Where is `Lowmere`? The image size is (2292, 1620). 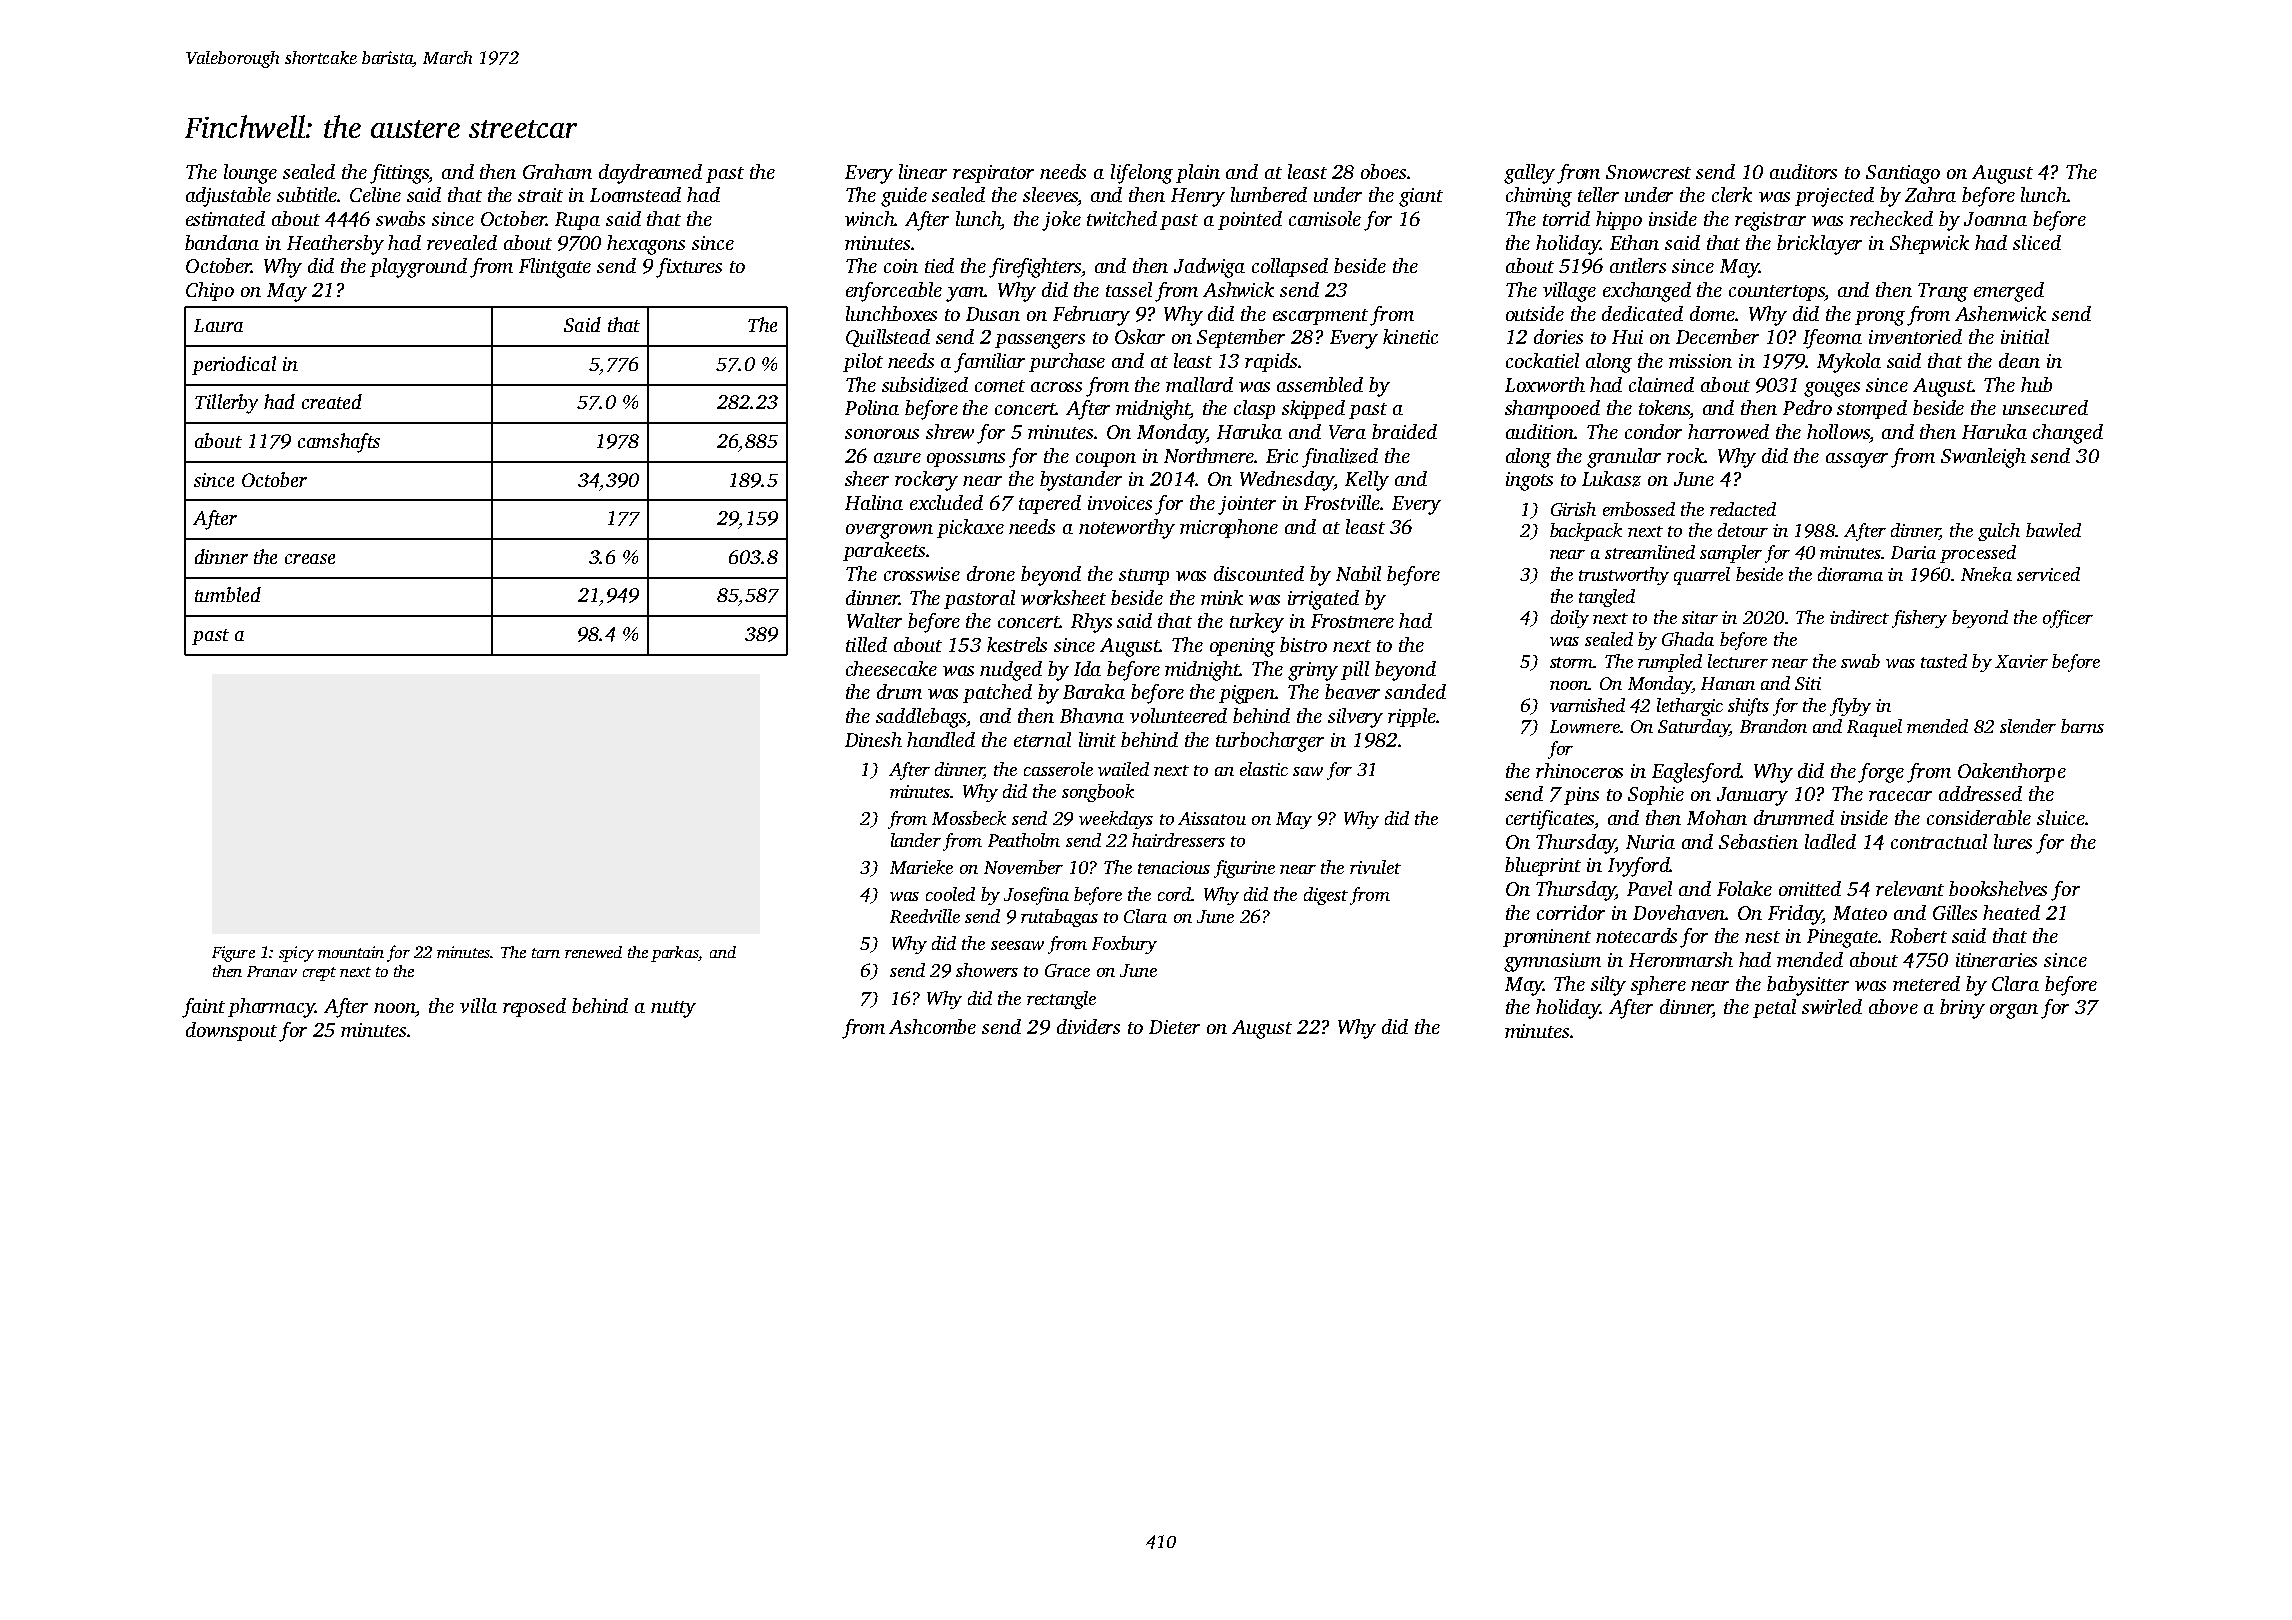 Lowmere is located at coordinates (1585, 726).
